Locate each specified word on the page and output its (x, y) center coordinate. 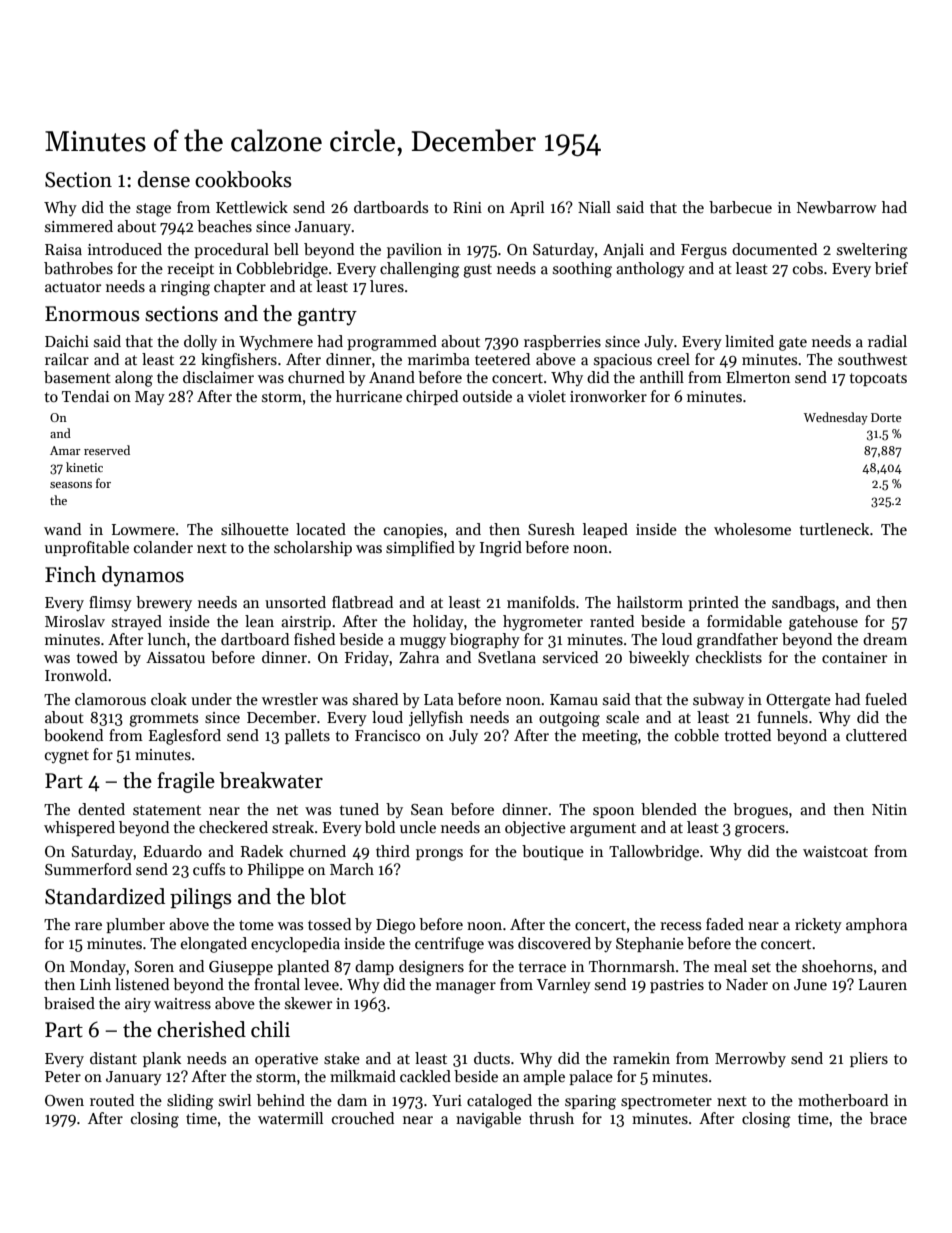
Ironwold (76, 675)
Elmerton (758, 377)
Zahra (419, 657)
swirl (235, 1100)
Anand (392, 377)
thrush (551, 1118)
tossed (329, 924)
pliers (869, 1059)
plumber (135, 925)
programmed (392, 343)
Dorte (886, 417)
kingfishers (239, 361)
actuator (73, 287)
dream (885, 639)
